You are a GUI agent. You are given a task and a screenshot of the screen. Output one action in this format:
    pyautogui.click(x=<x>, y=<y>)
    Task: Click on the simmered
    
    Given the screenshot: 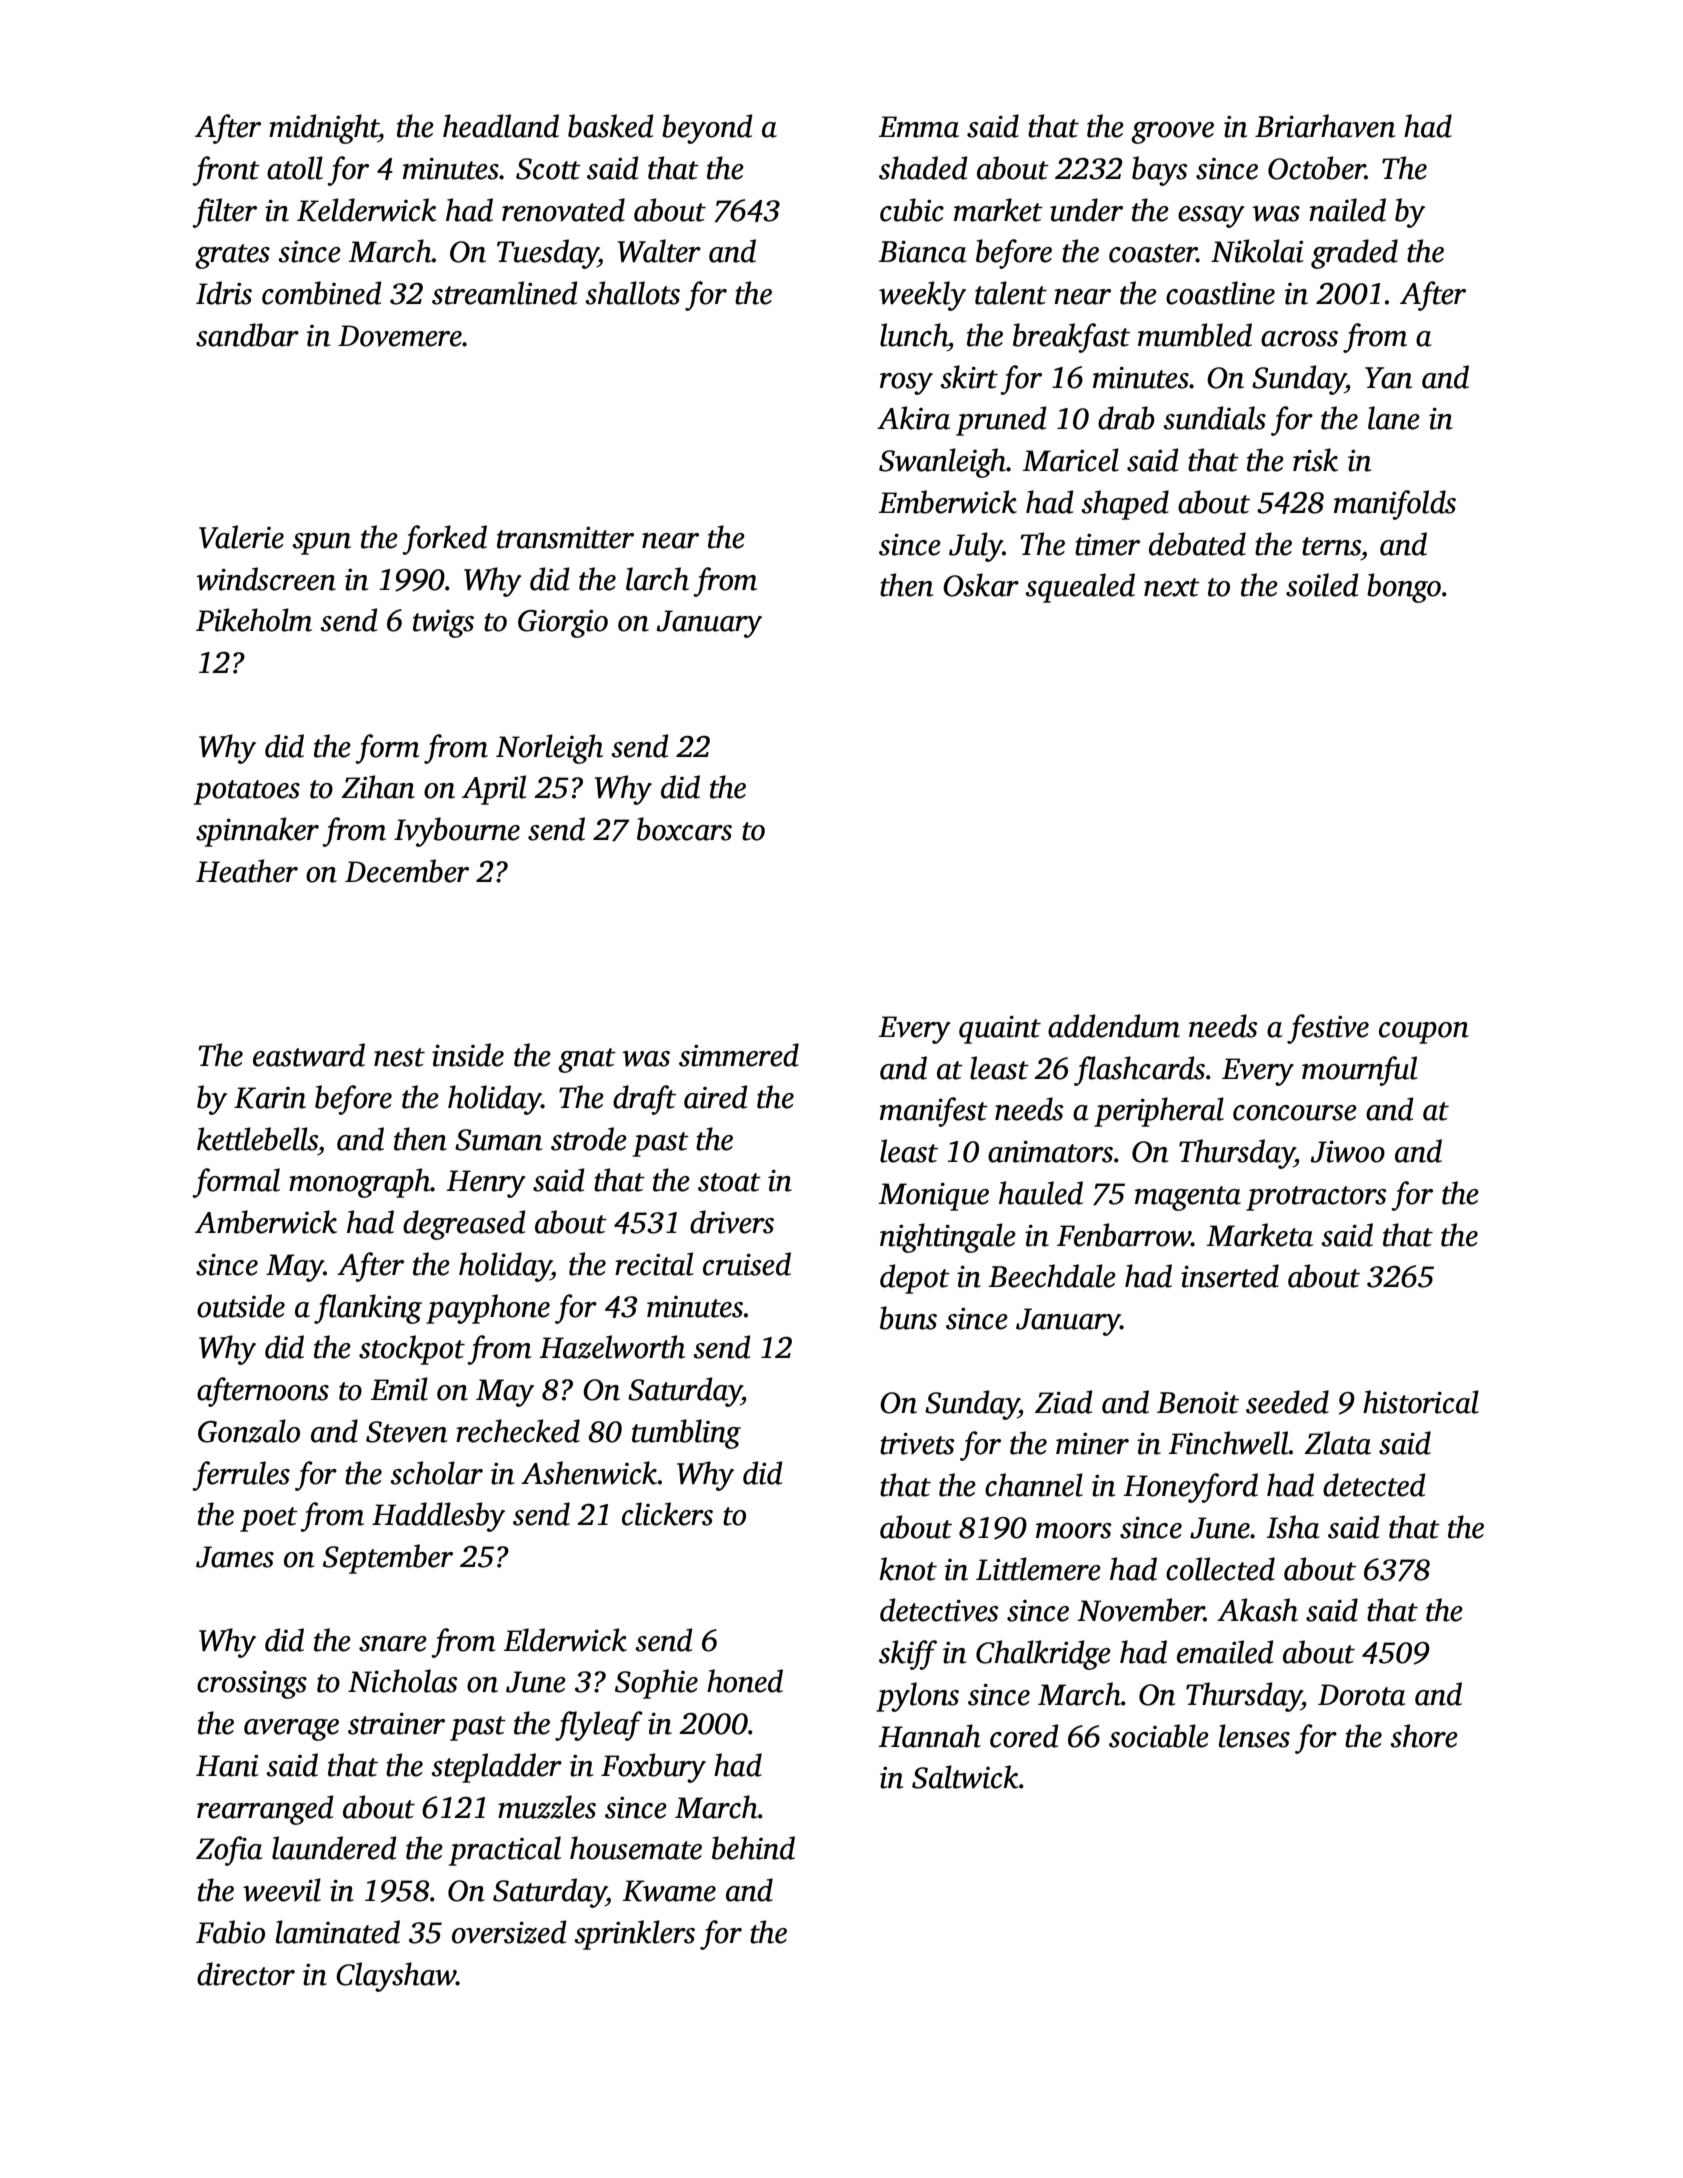 What is the action you would take?
    pyautogui.click(x=739, y=1055)
